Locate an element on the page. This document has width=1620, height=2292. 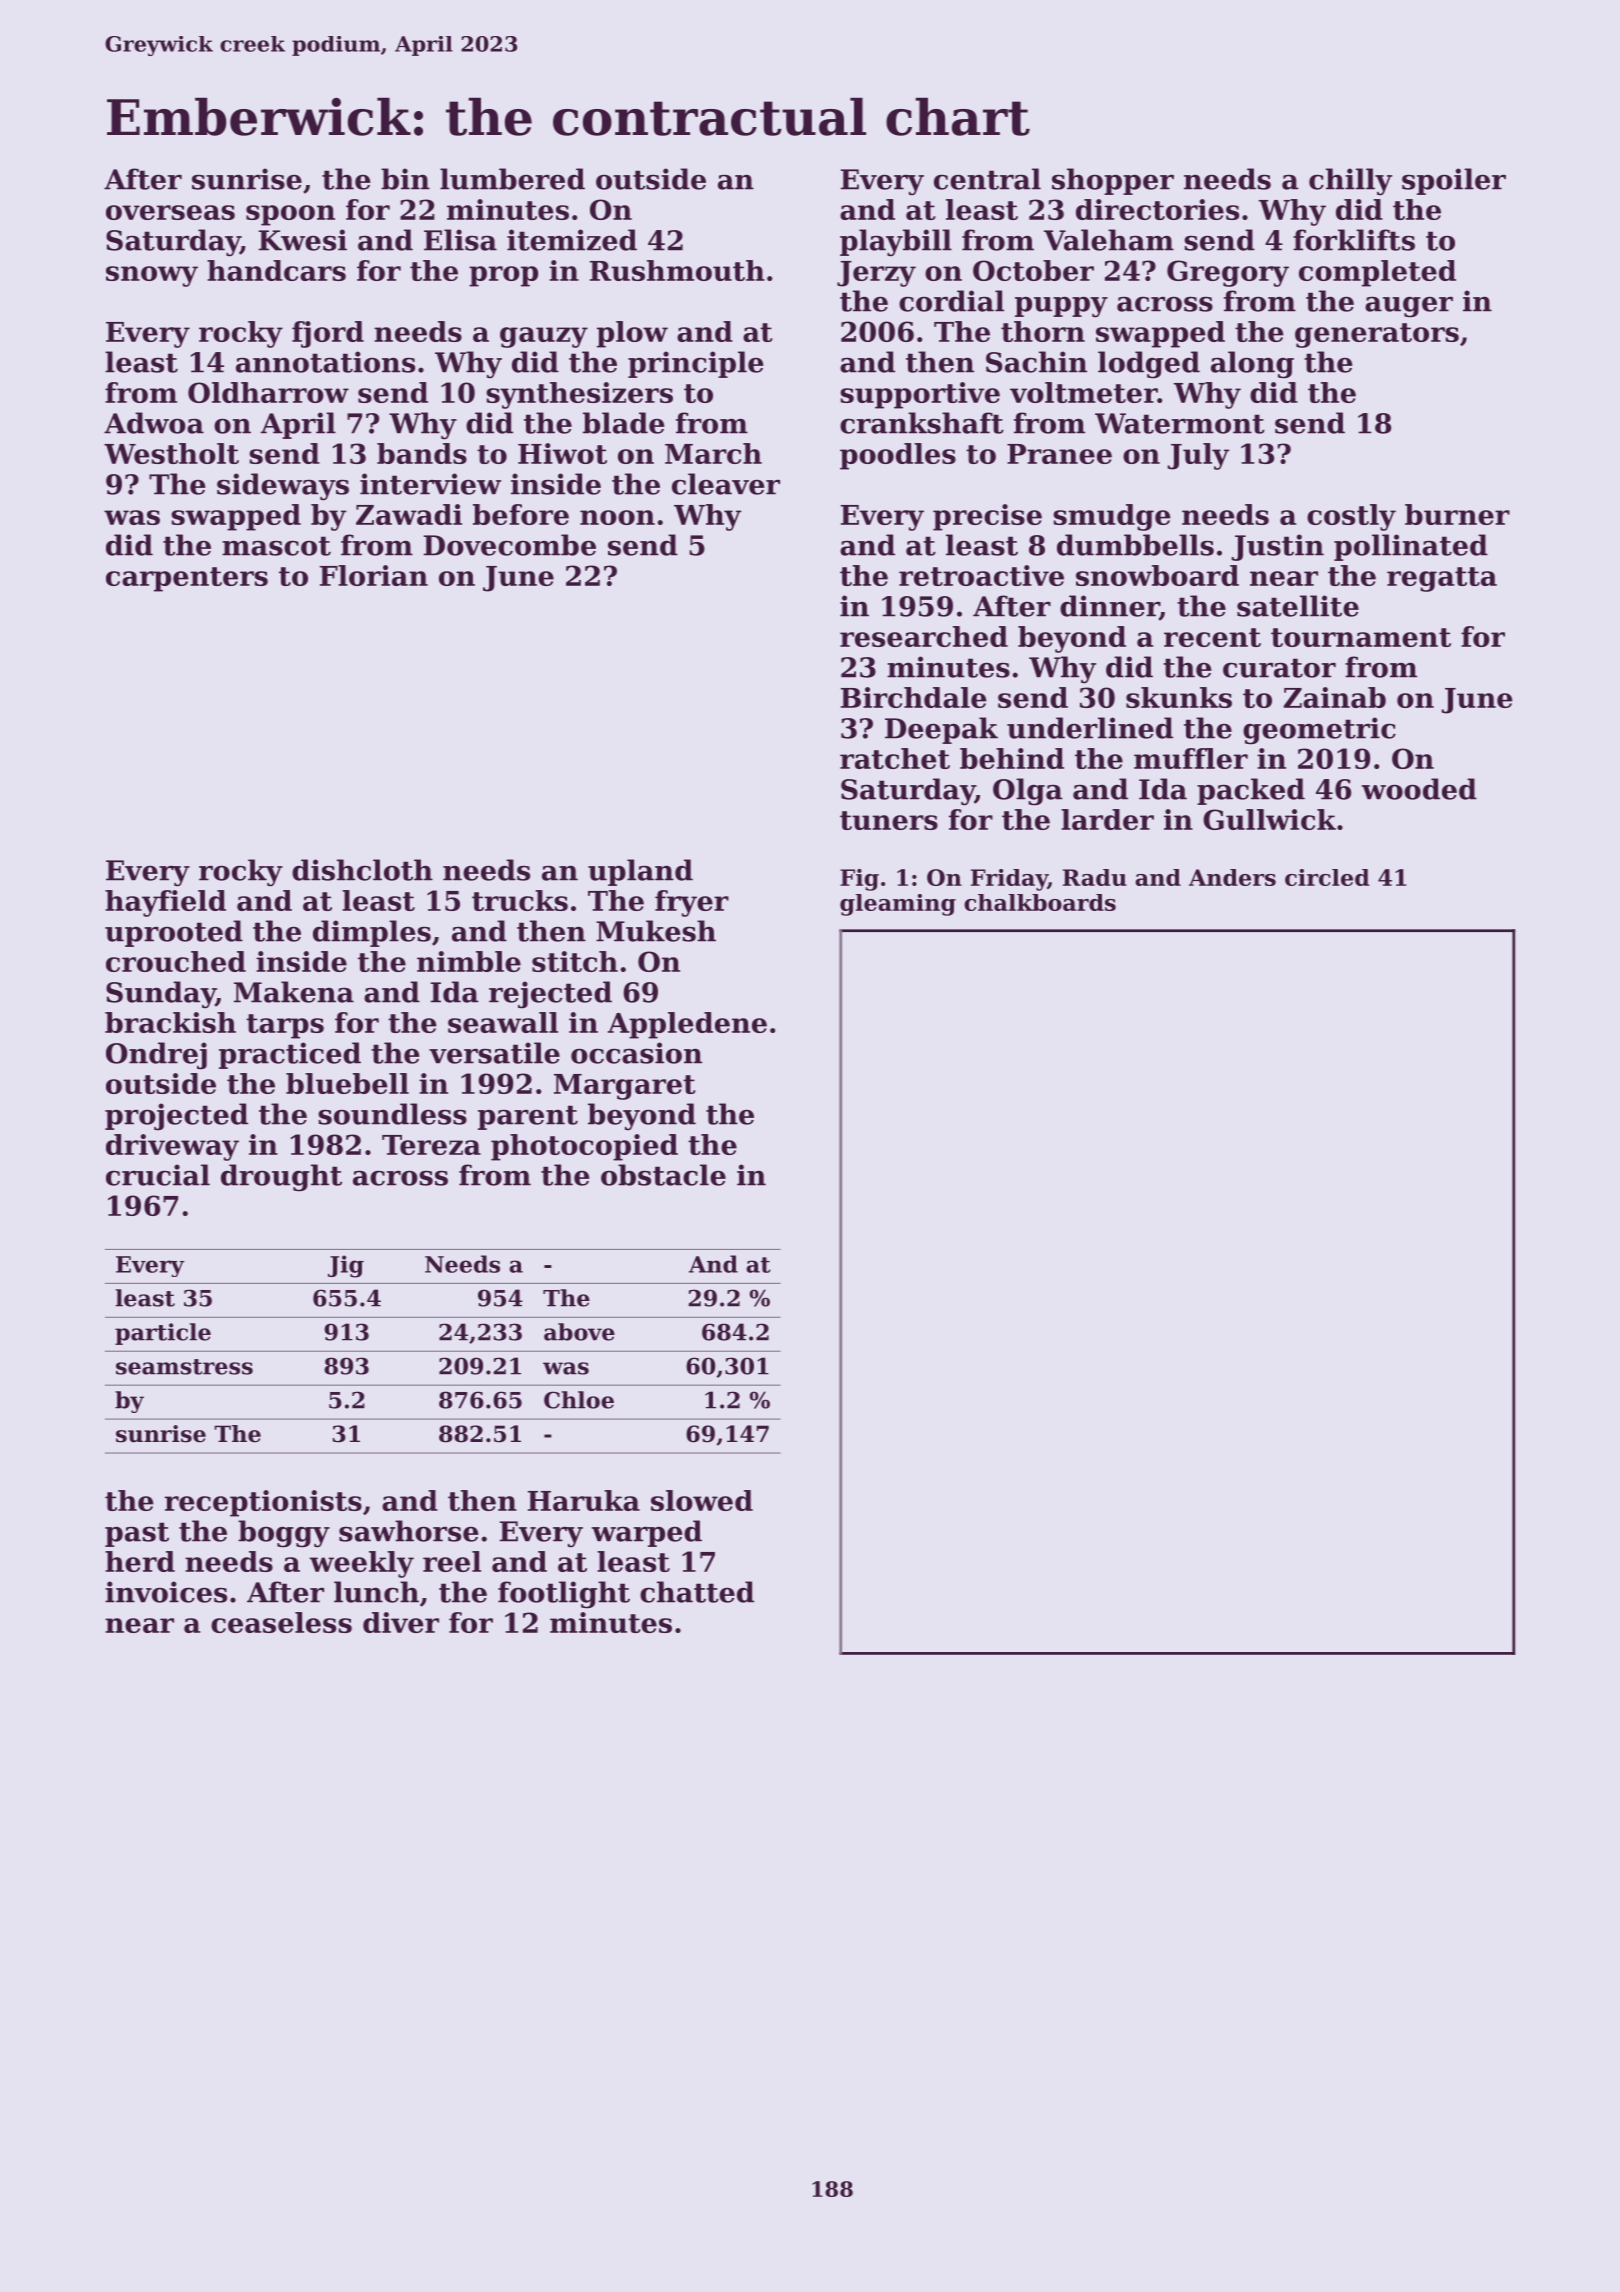
upland is located at coordinates (640, 872).
